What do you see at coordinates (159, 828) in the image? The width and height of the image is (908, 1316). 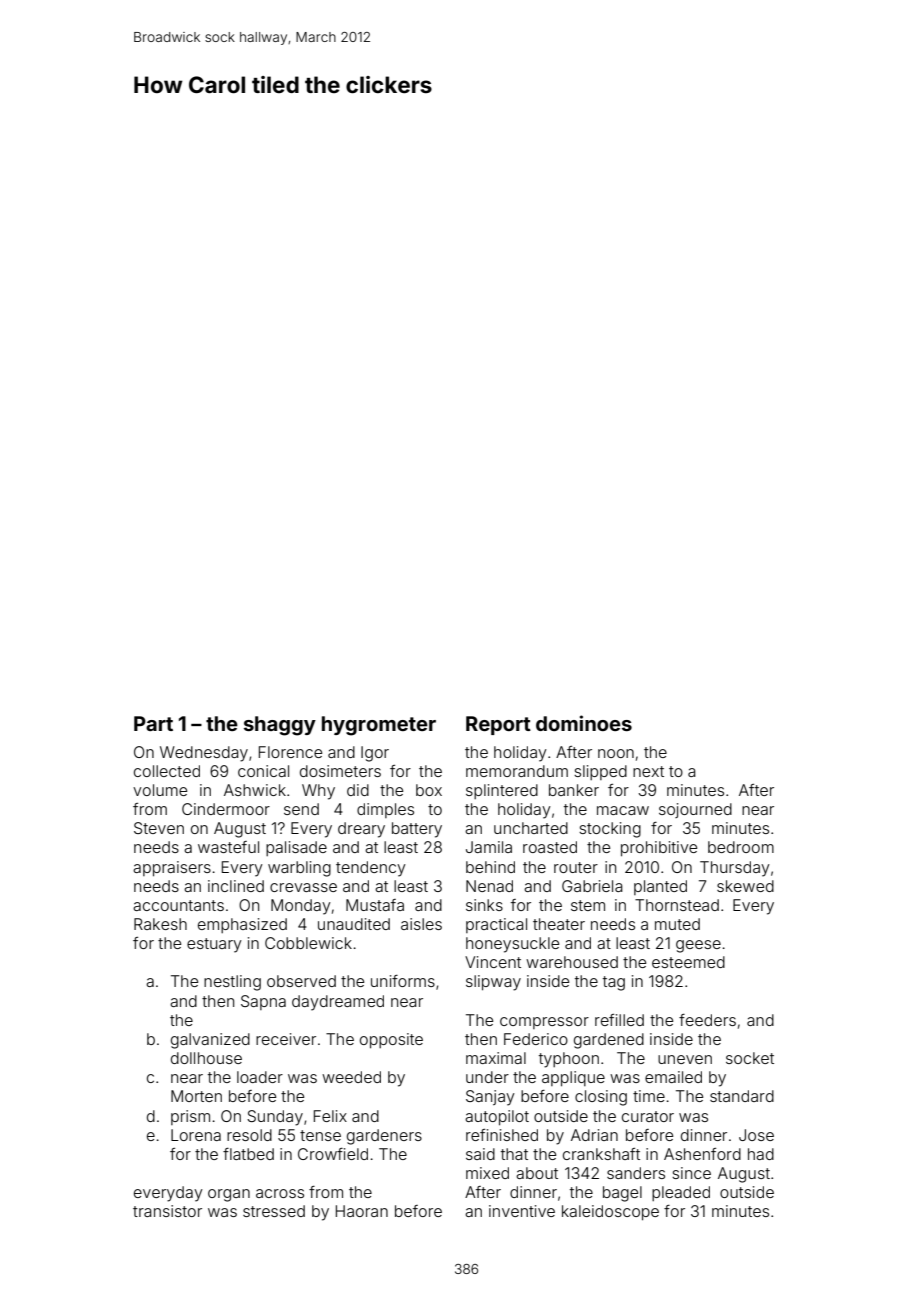 I see `Steven` at bounding box center [159, 828].
